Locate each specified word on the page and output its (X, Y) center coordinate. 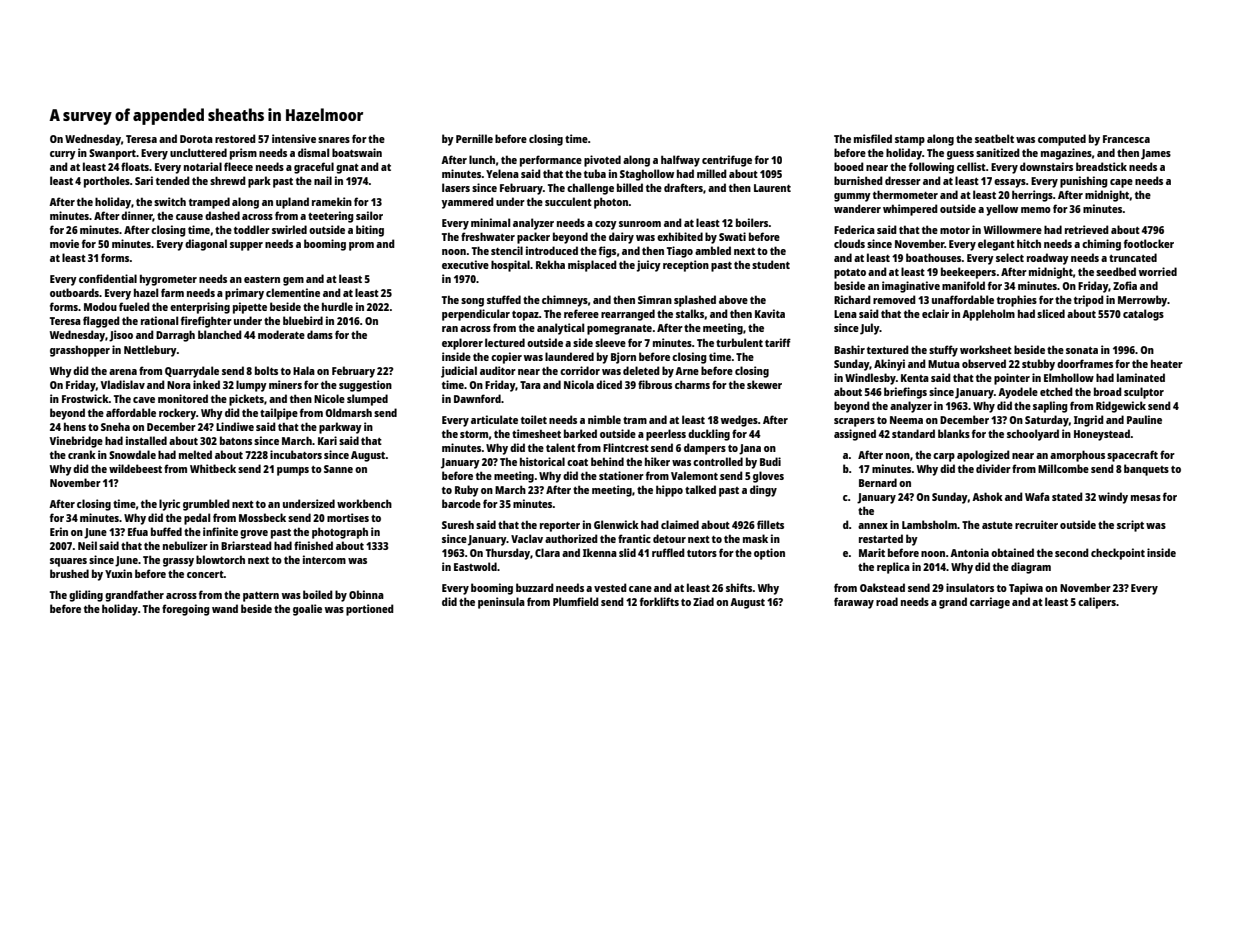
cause (189, 217)
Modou (100, 306)
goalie (307, 610)
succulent (568, 201)
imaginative (911, 287)
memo (1036, 210)
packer (533, 238)
